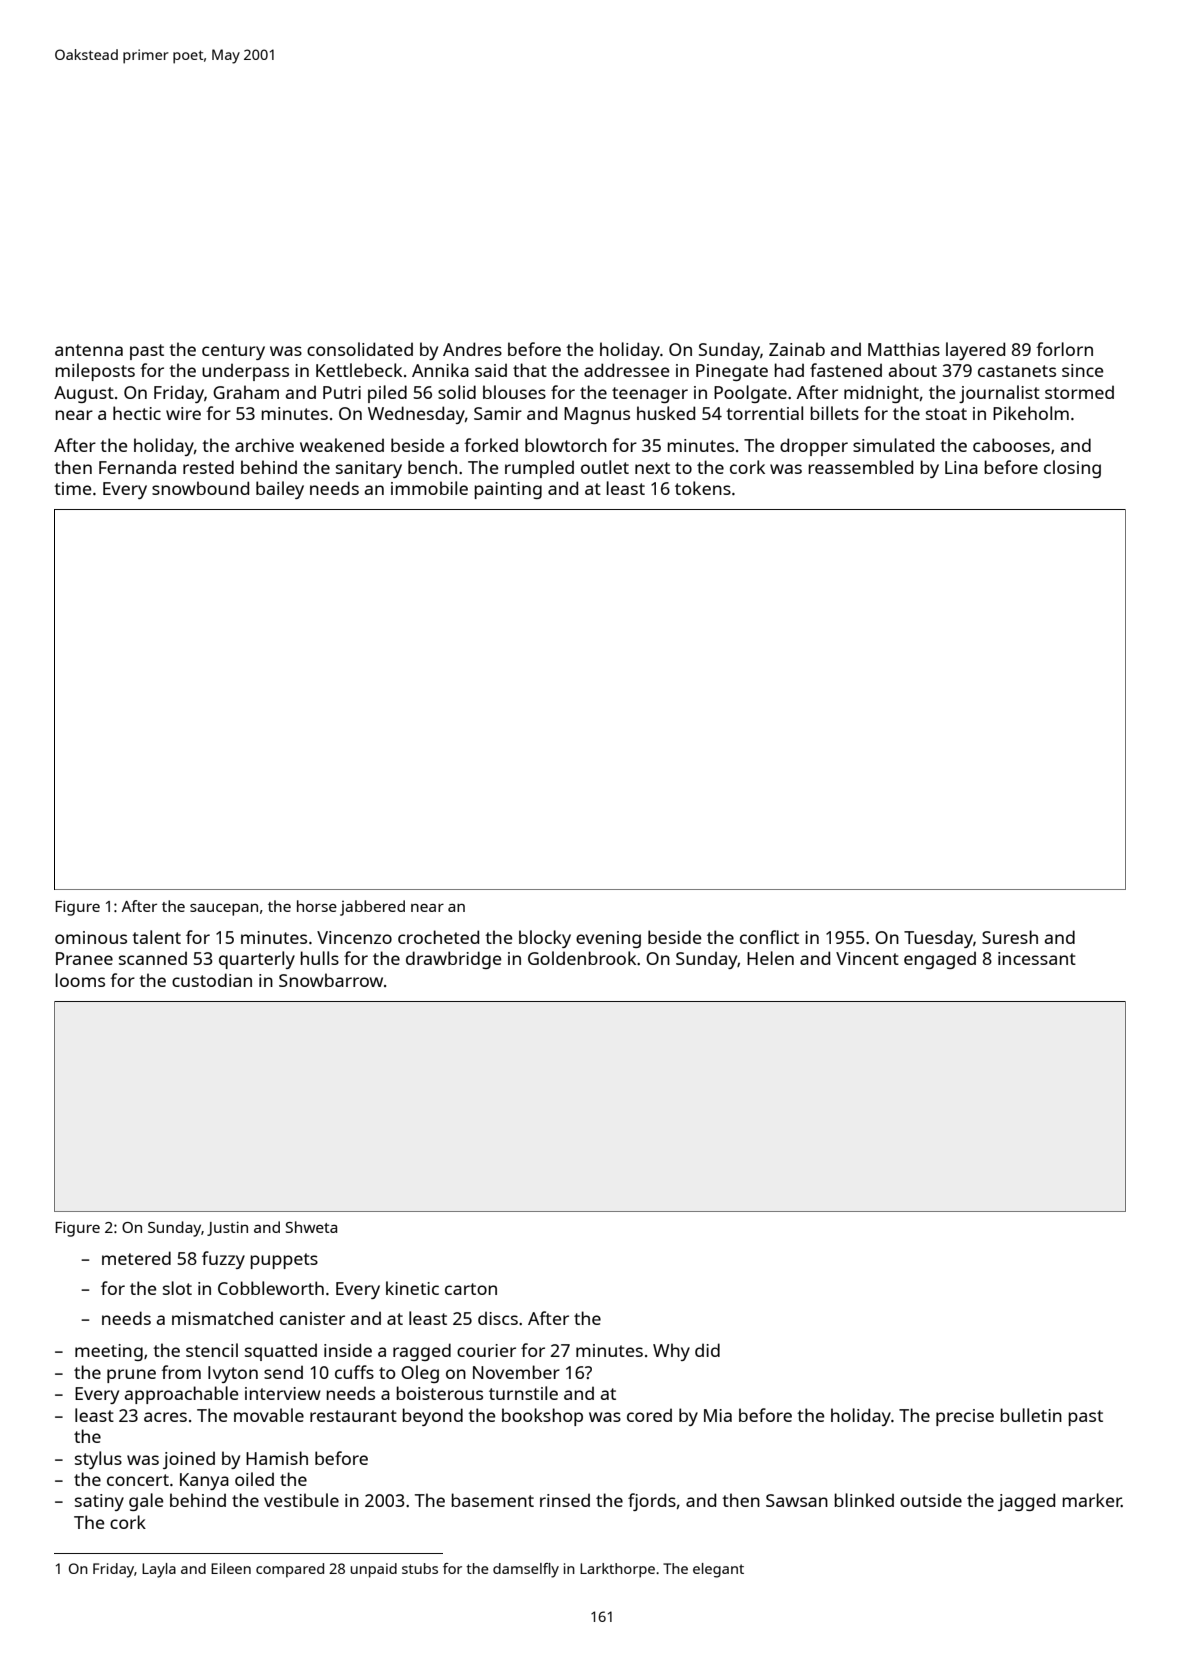  What do you see at coordinates (608, 939) in the screenshot?
I see `evening` at bounding box center [608, 939].
